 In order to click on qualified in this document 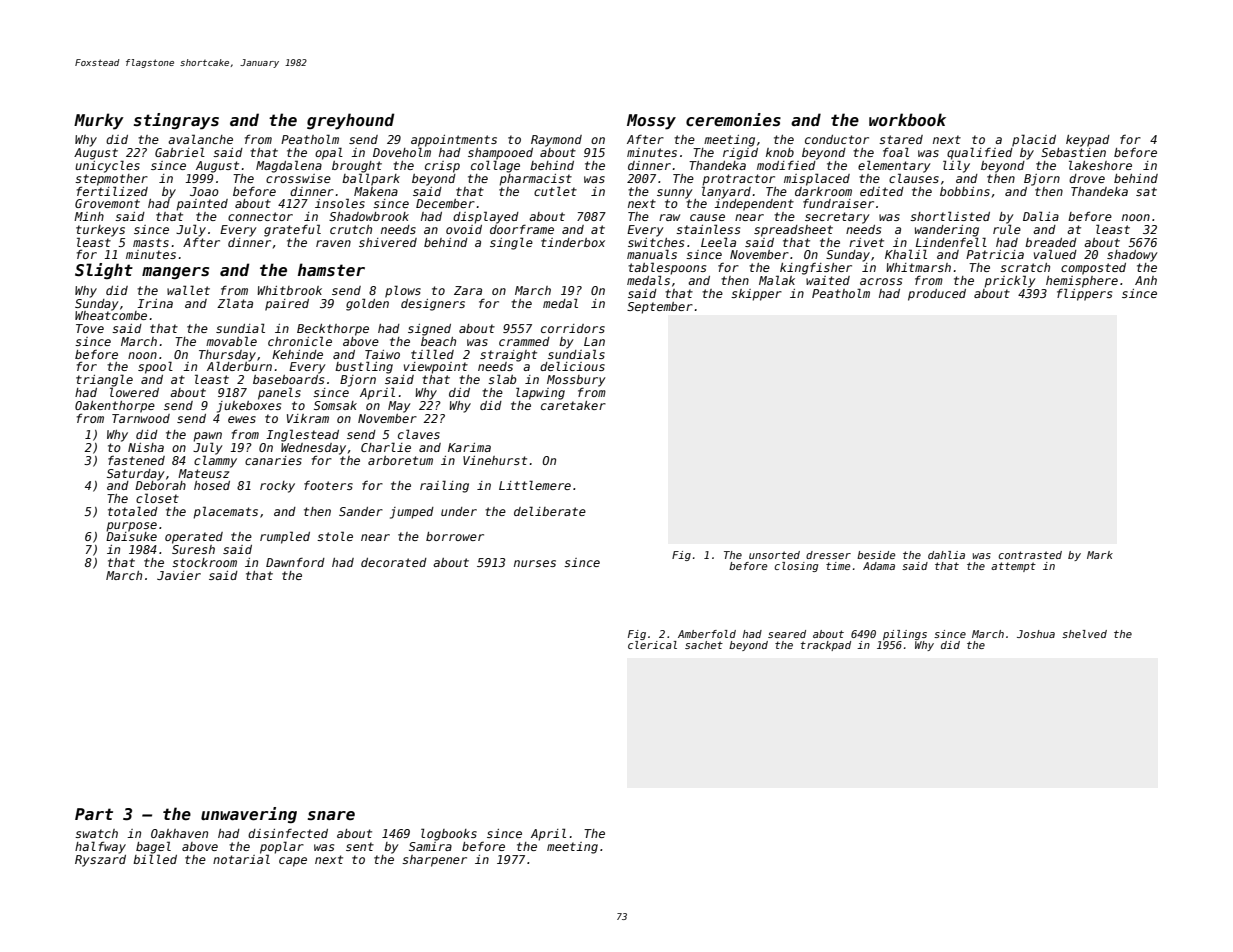, I will do `click(980, 153)`.
